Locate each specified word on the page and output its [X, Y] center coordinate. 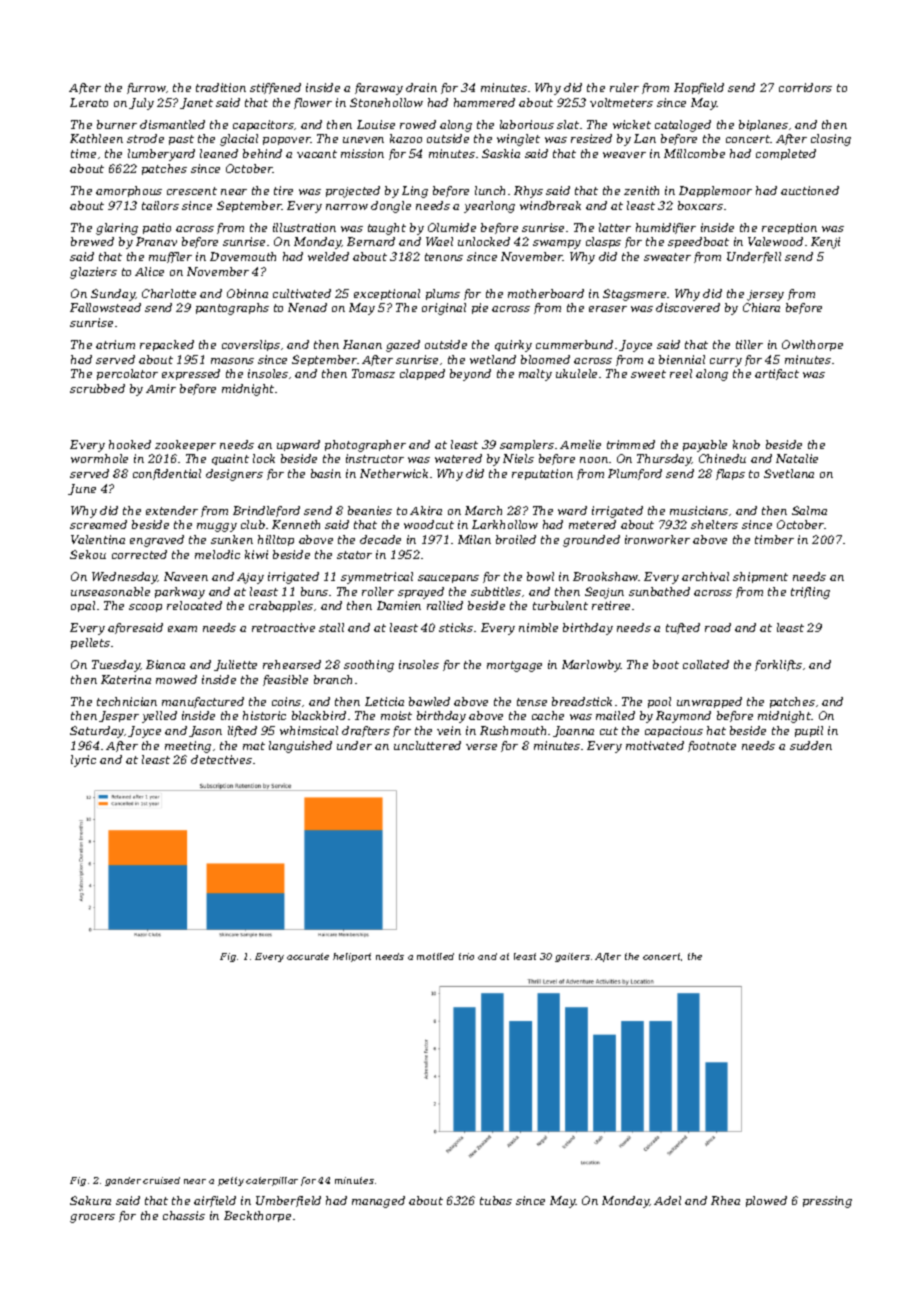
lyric [83, 761]
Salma [809, 510]
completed [786, 154]
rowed [418, 124]
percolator [127, 374]
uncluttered [427, 745]
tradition [221, 87]
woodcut [429, 524]
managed [378, 1202]
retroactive [283, 627]
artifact [777, 374]
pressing [827, 1202]
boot [666, 664]
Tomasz [373, 373]
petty [231, 1181]
